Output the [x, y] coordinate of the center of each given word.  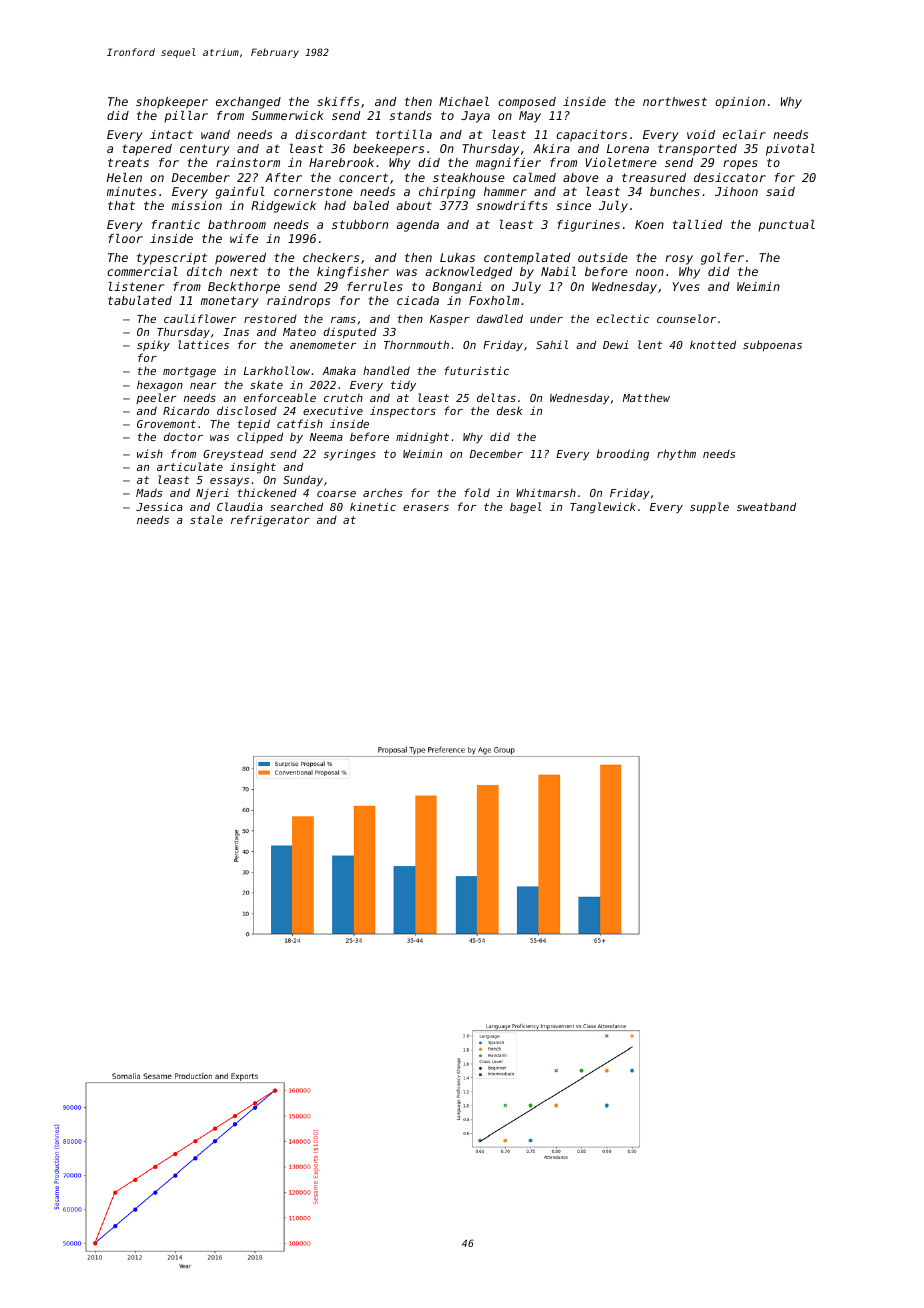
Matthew [646, 398]
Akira [551, 148]
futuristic [476, 370]
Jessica [159, 506]
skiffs [338, 101]
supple [709, 507]
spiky [153, 346]
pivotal [790, 150]
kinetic [373, 506]
